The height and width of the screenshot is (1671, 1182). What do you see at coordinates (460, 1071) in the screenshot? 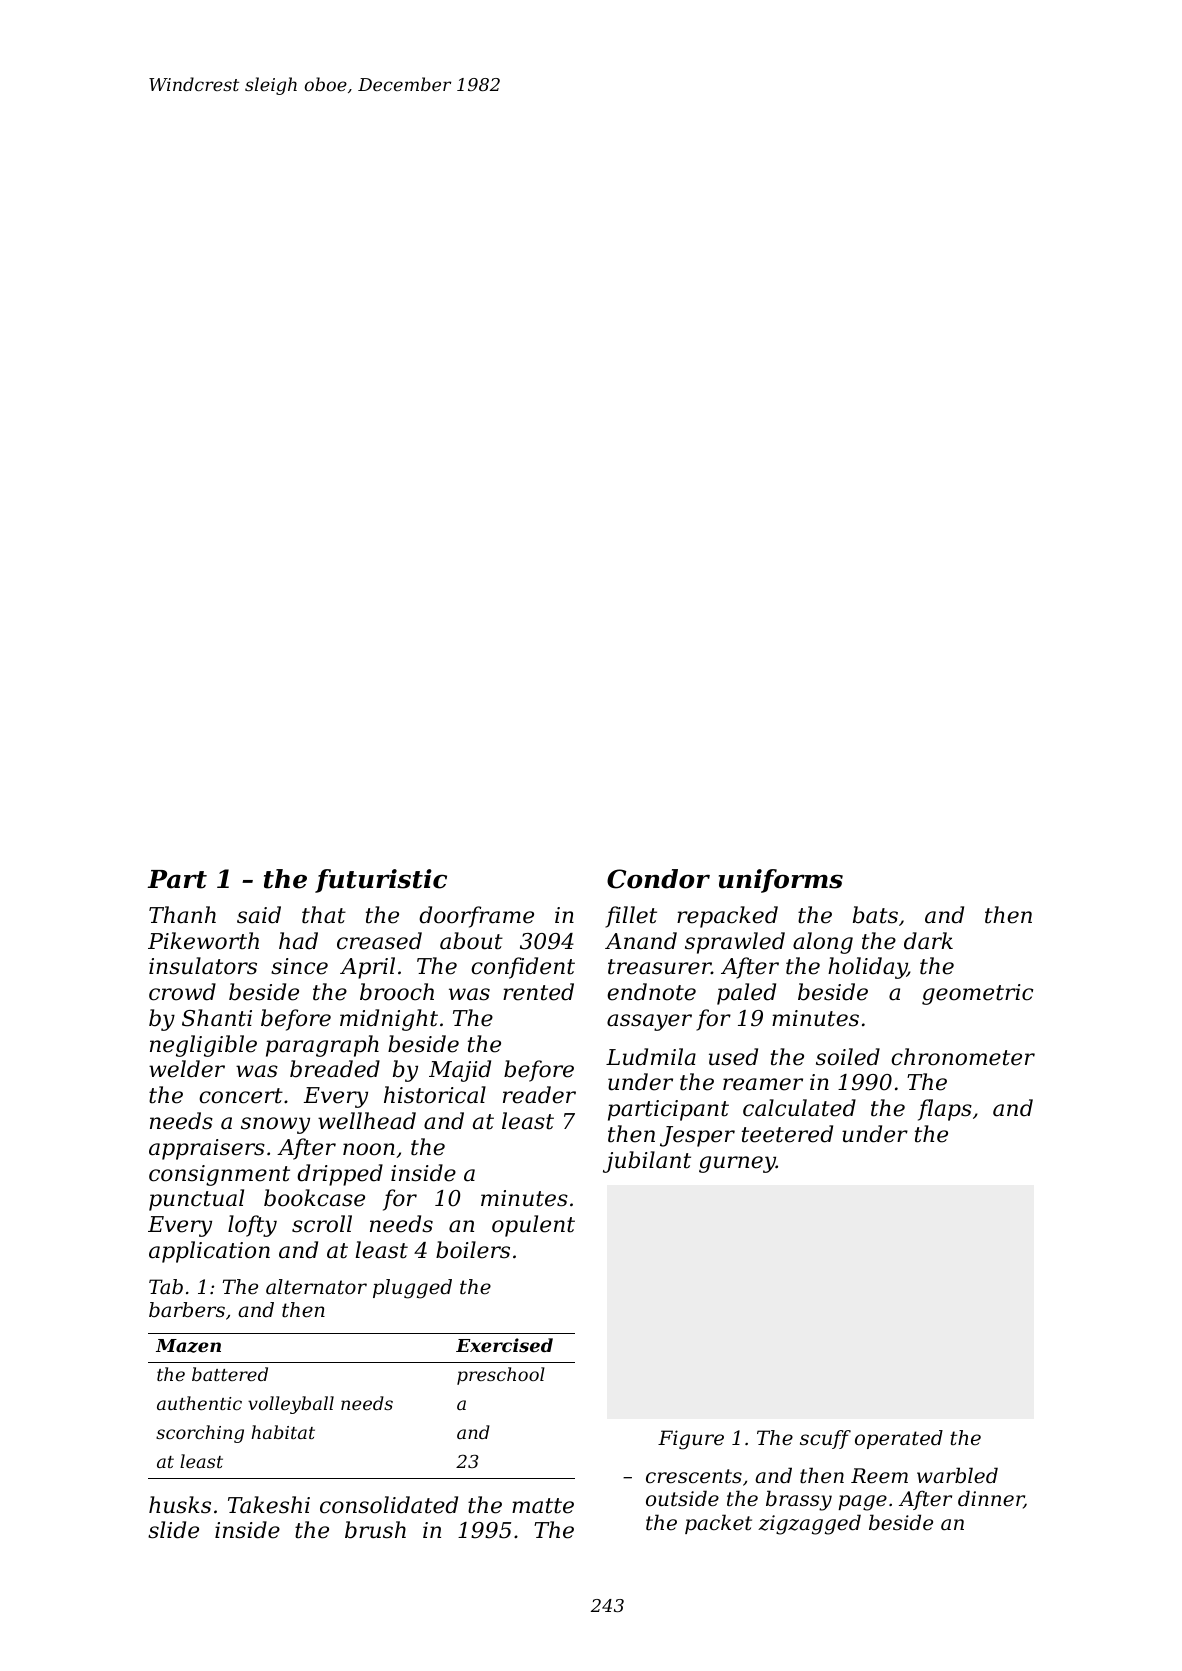
I see `Majid` at bounding box center [460, 1071].
